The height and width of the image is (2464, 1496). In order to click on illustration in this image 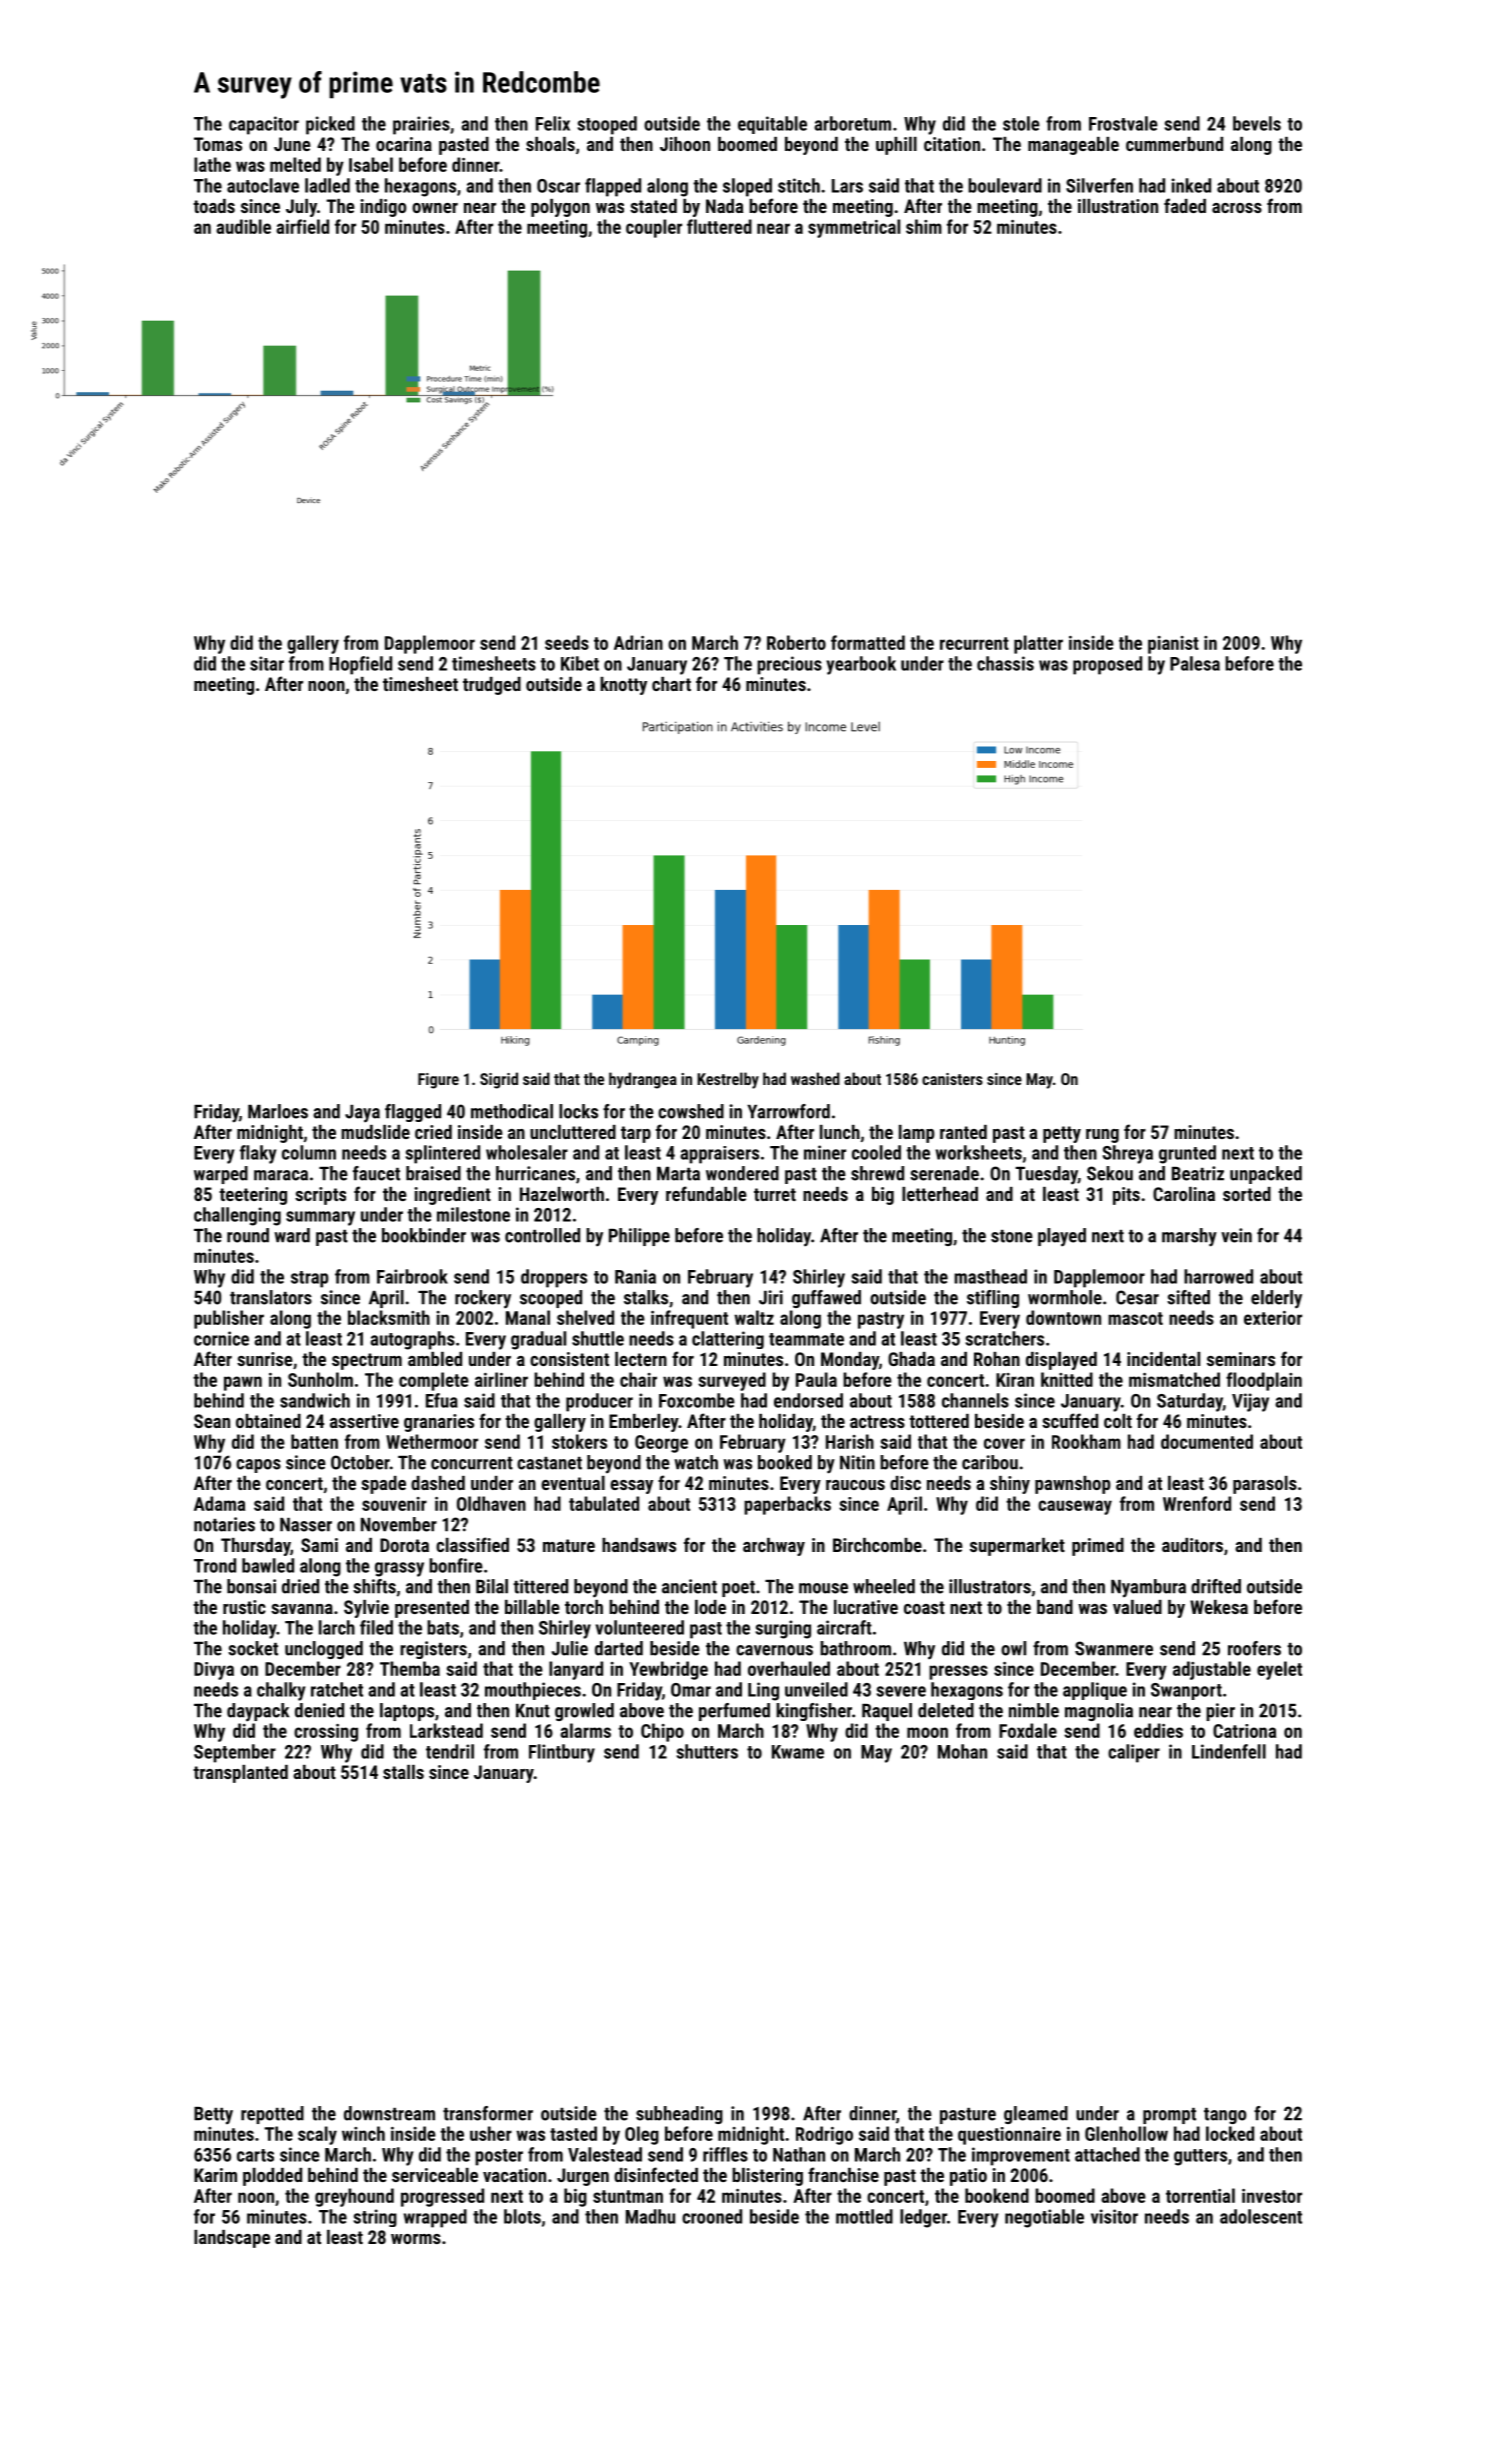, I will do `click(1118, 206)`.
